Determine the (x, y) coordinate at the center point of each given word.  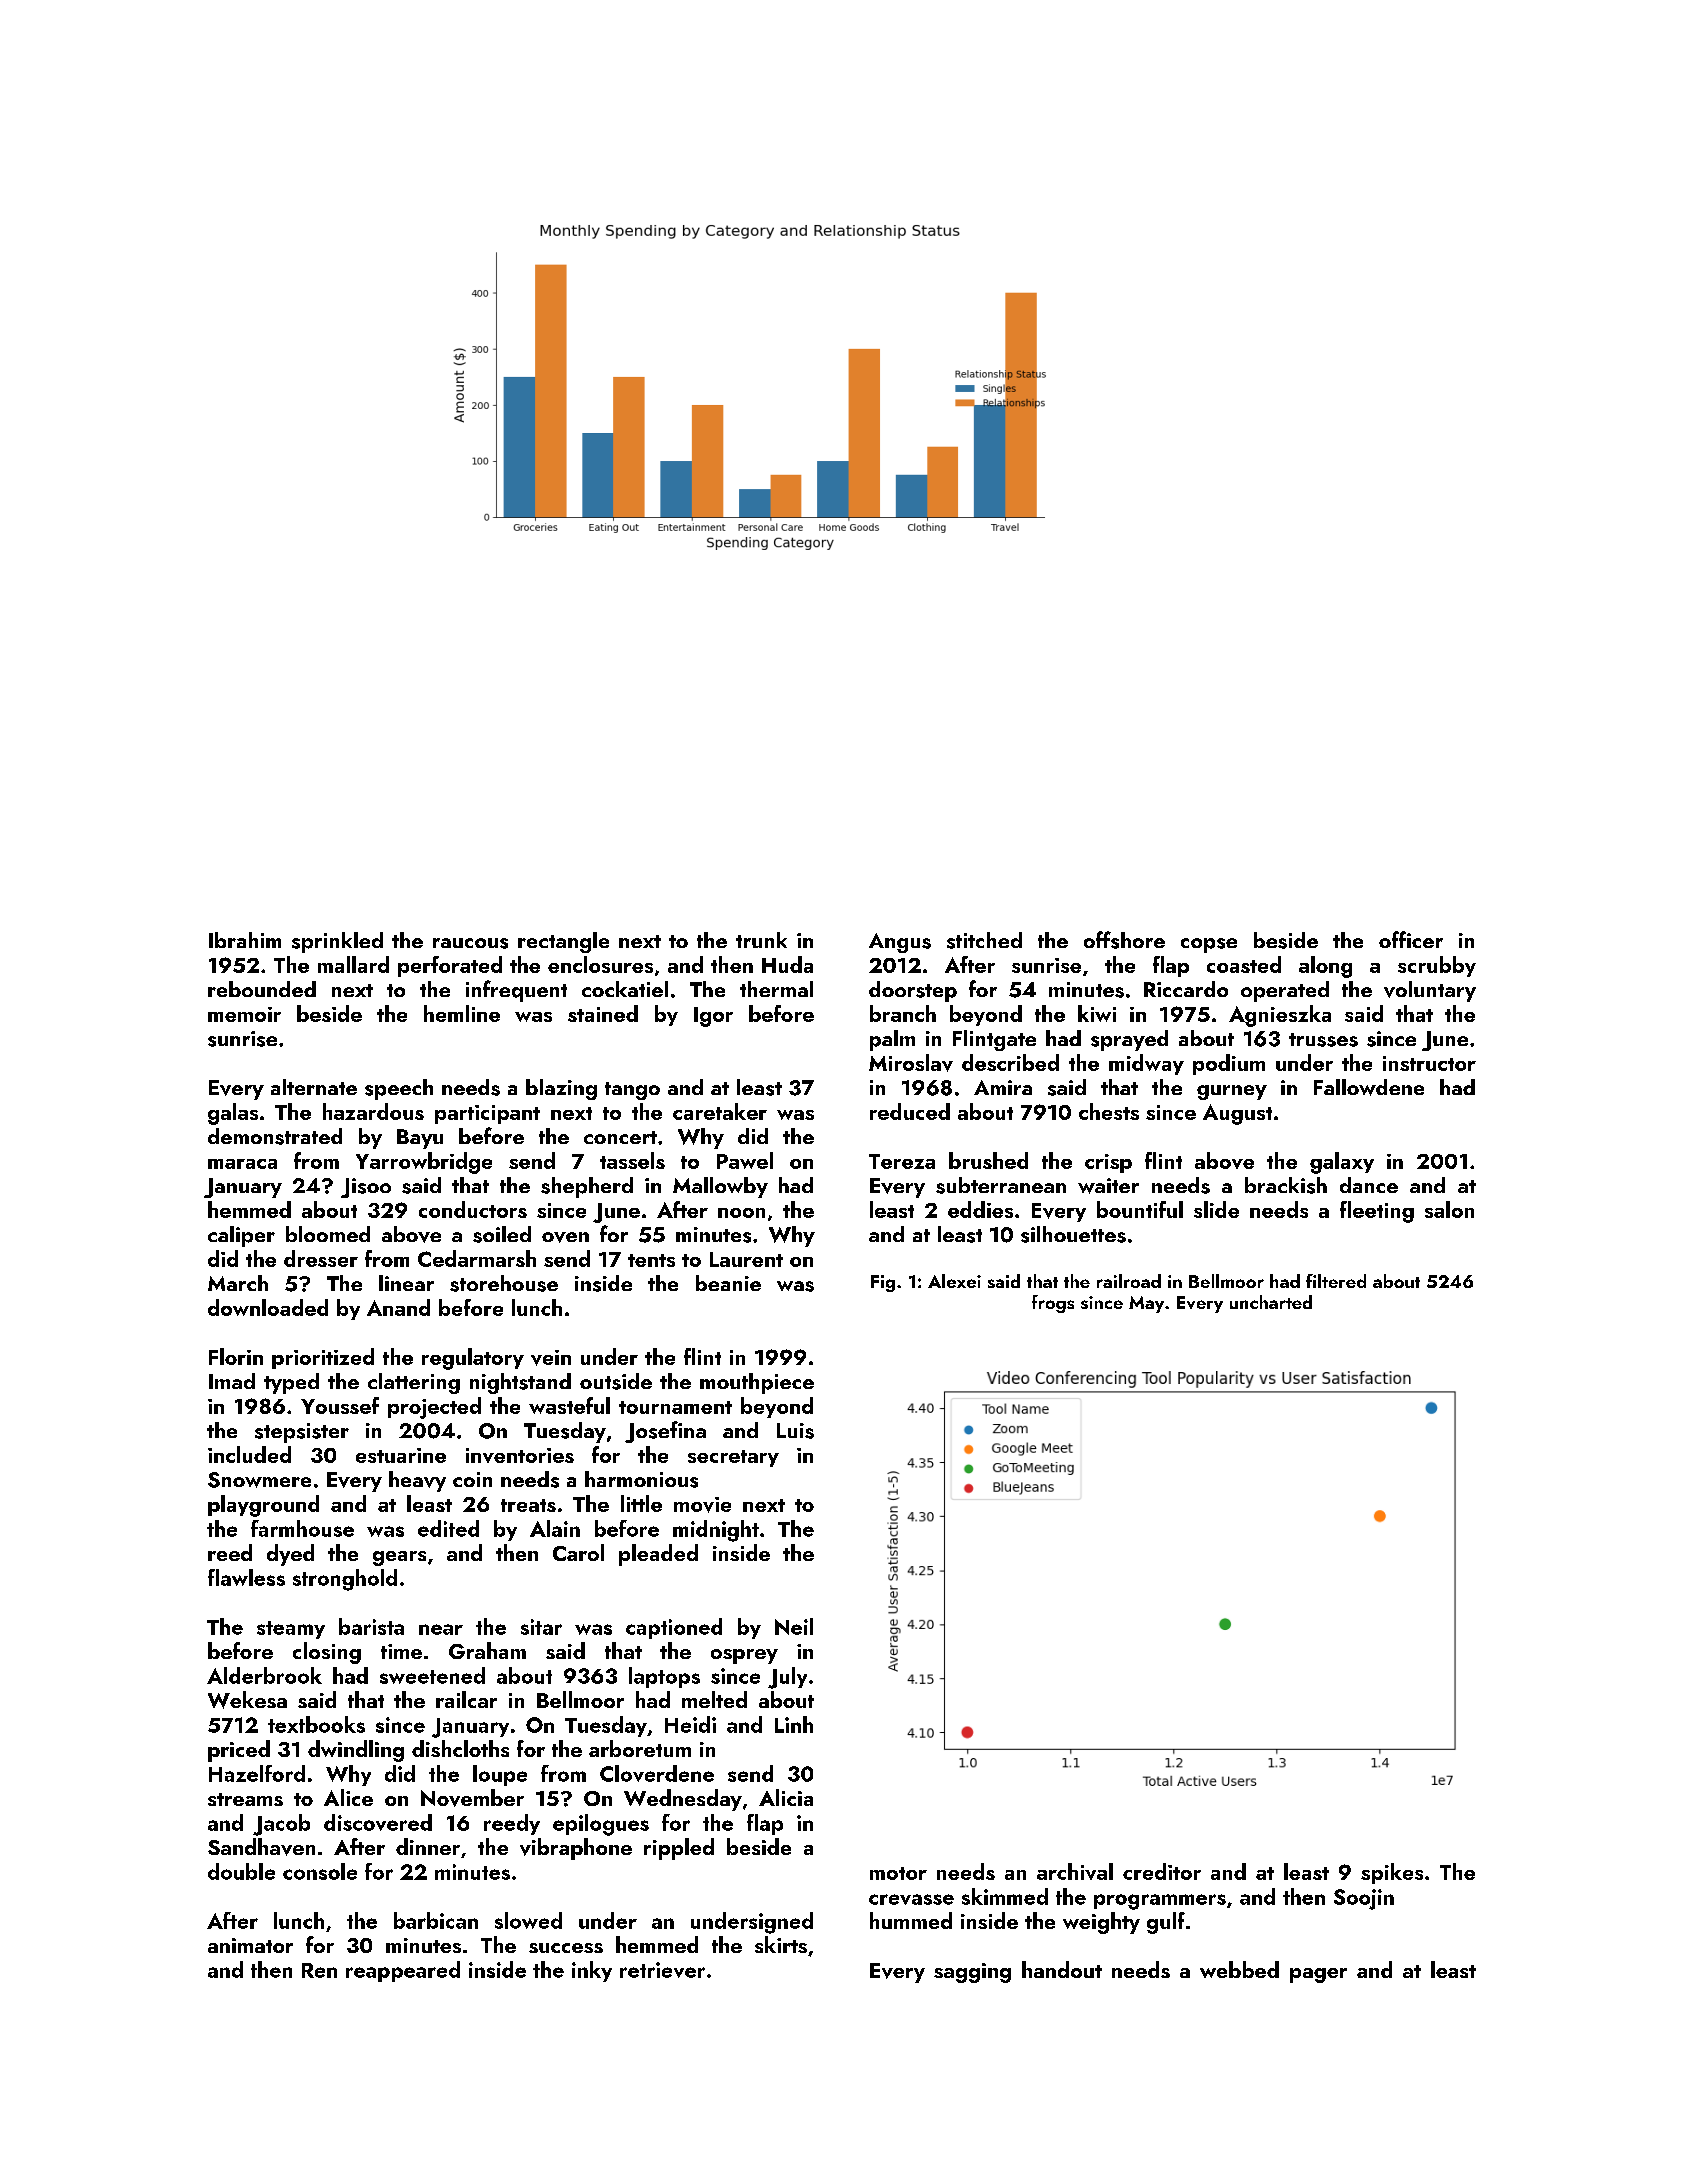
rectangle (563, 942)
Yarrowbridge (424, 1163)
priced (239, 1751)
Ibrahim (245, 940)
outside (616, 1381)
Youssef (340, 1405)
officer (1411, 939)
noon (741, 1213)
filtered (1336, 1281)
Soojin (1364, 1899)
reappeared (403, 1971)
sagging (972, 1973)
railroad (1129, 1281)
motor (898, 1873)
